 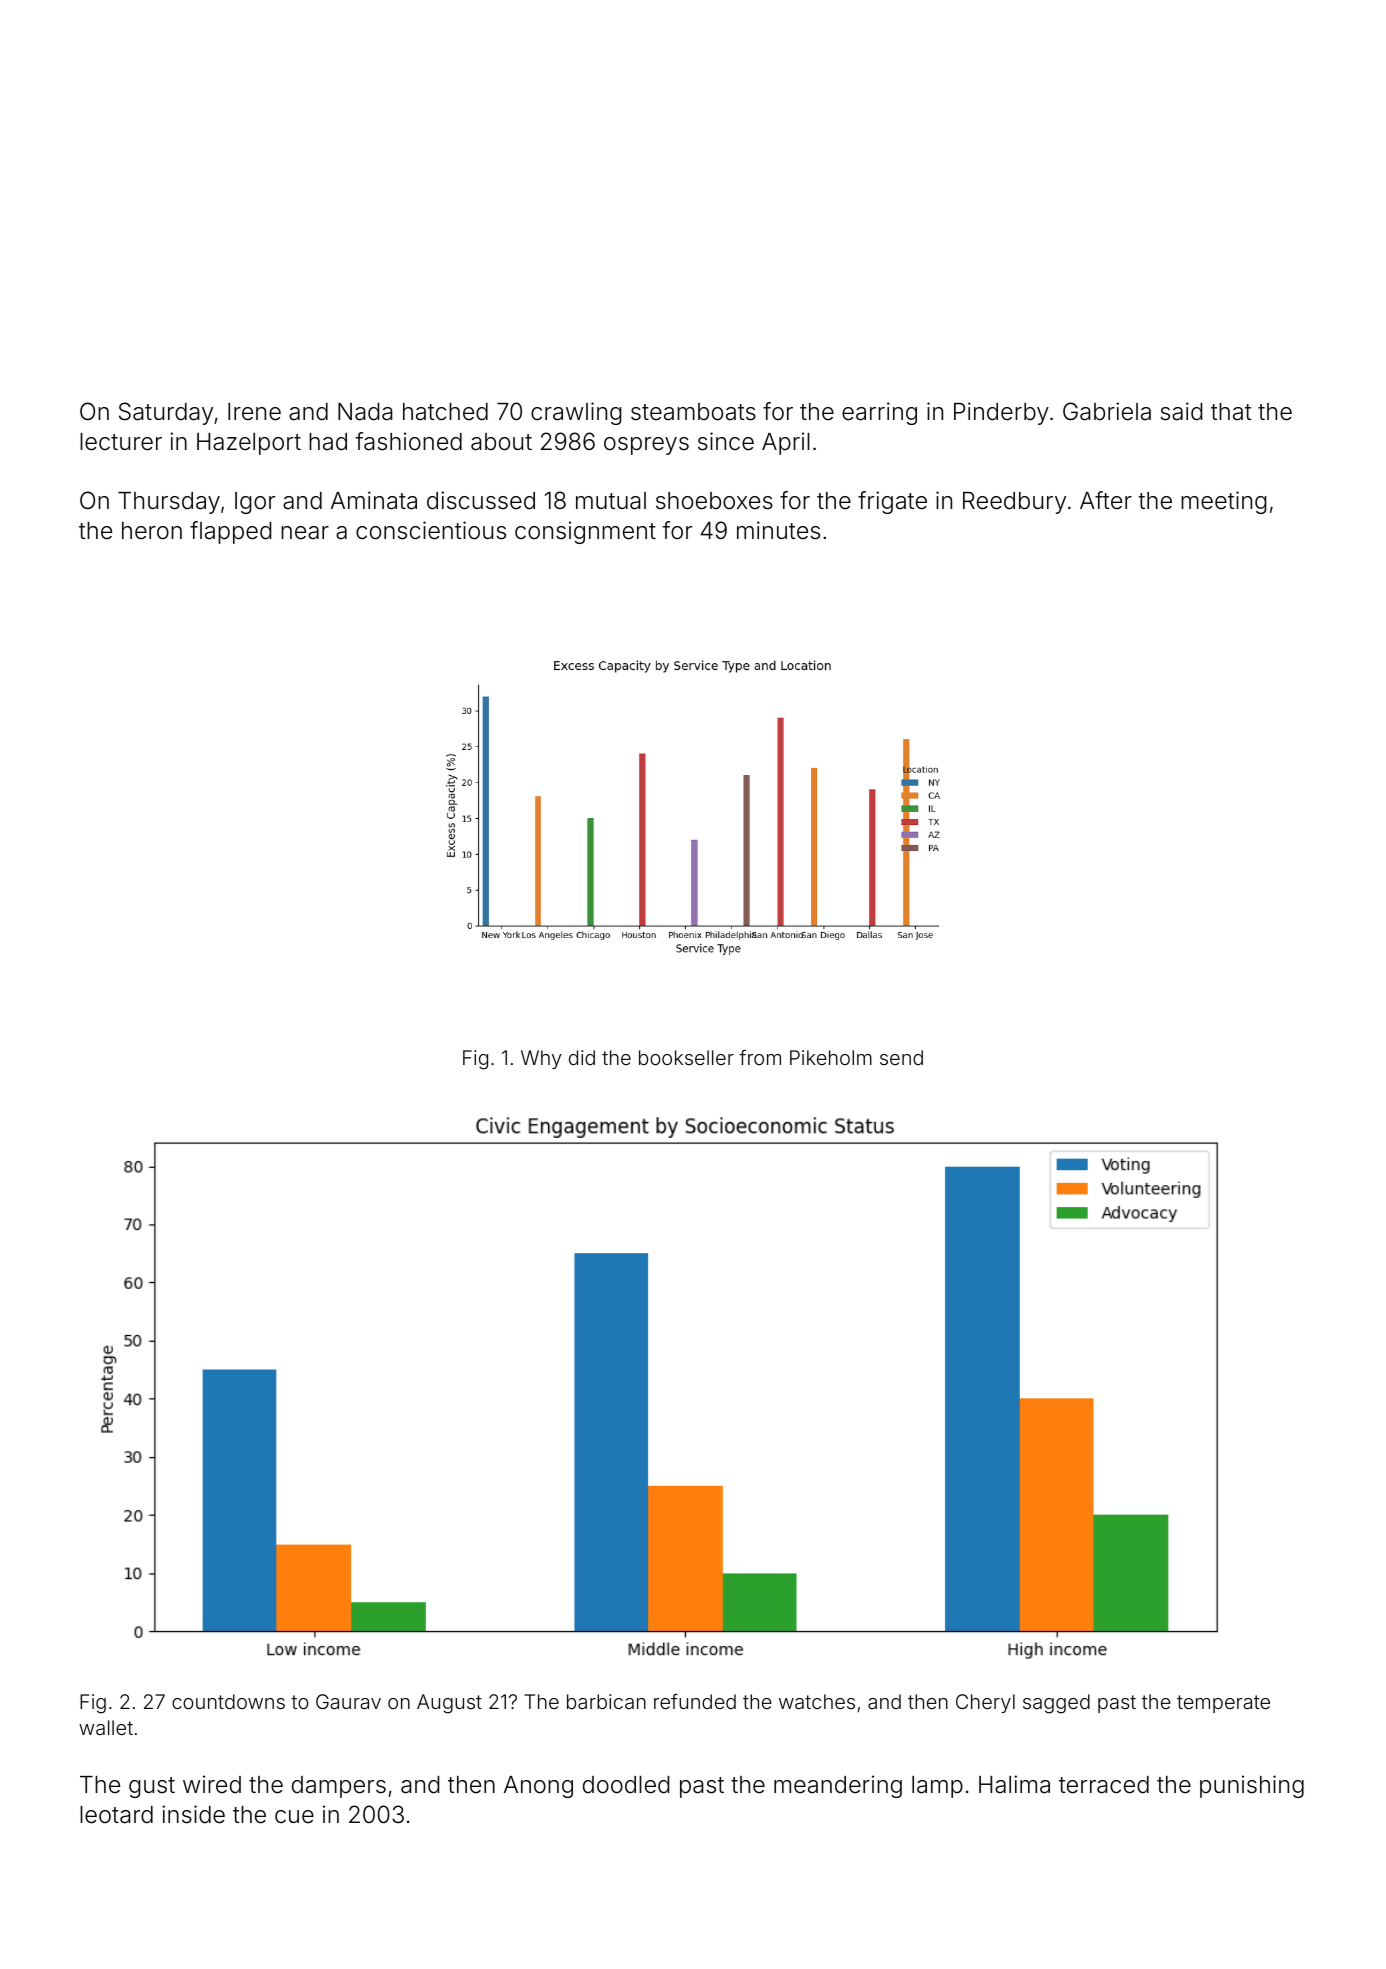 I want to click on refunded, so click(x=695, y=1701).
